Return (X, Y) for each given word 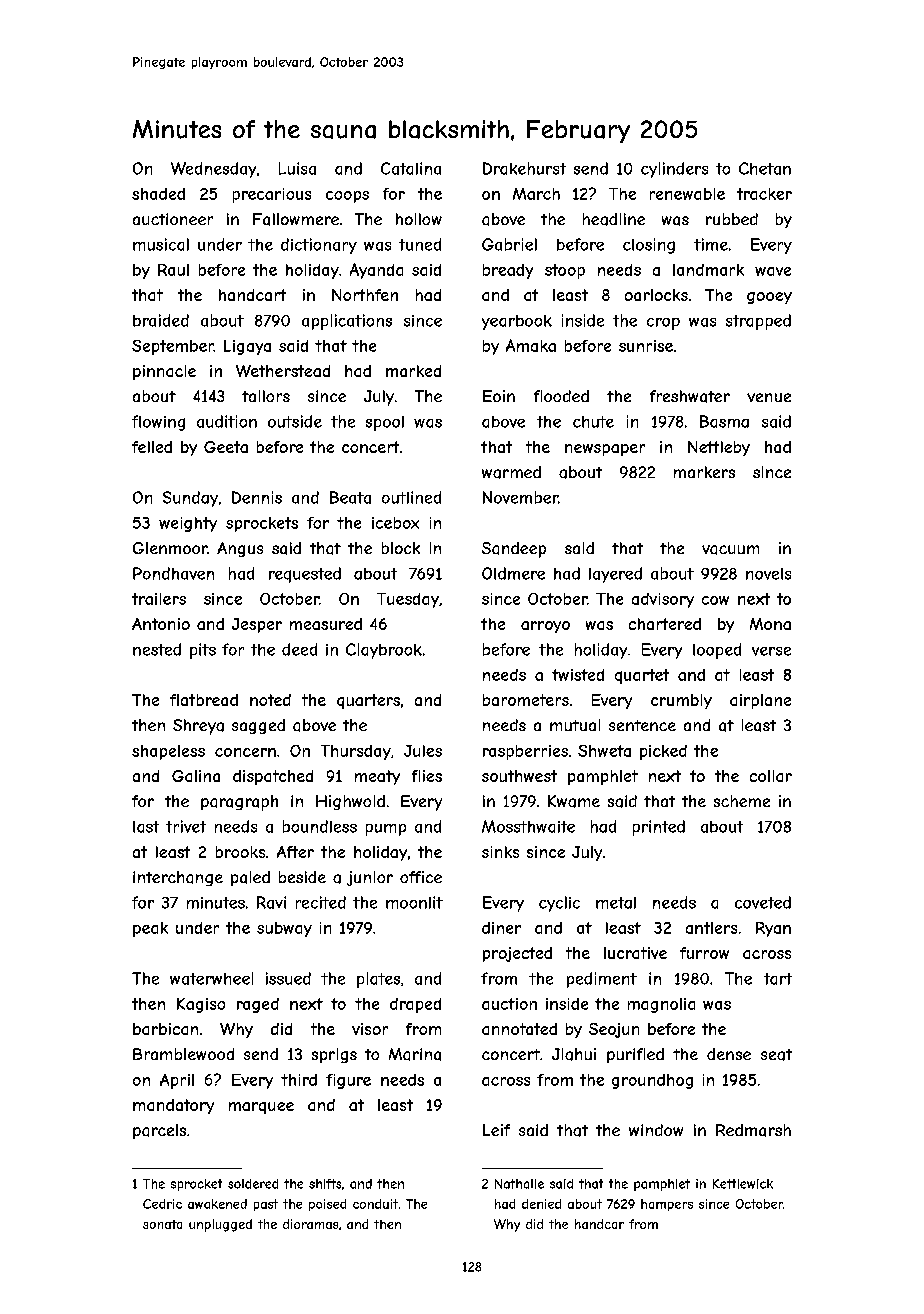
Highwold (350, 802)
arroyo (545, 627)
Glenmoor (170, 548)
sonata (162, 1224)
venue (769, 397)
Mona (770, 624)
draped (415, 1005)
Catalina (411, 168)
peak (150, 929)
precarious (272, 195)
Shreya (198, 727)
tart (778, 979)
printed (659, 828)
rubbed (732, 219)
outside (295, 421)
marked (413, 371)
